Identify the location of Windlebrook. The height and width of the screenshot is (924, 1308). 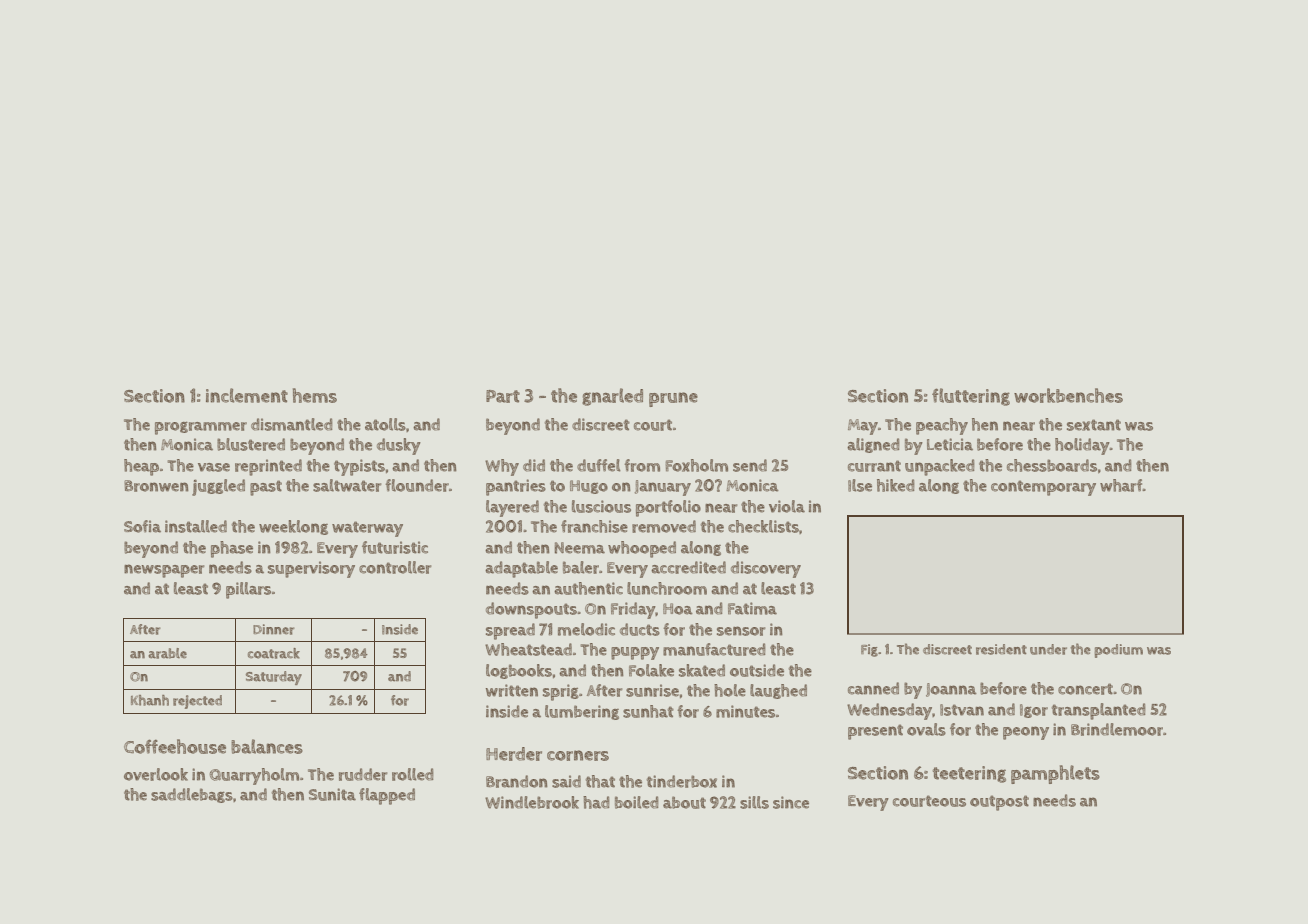
(532, 802).
